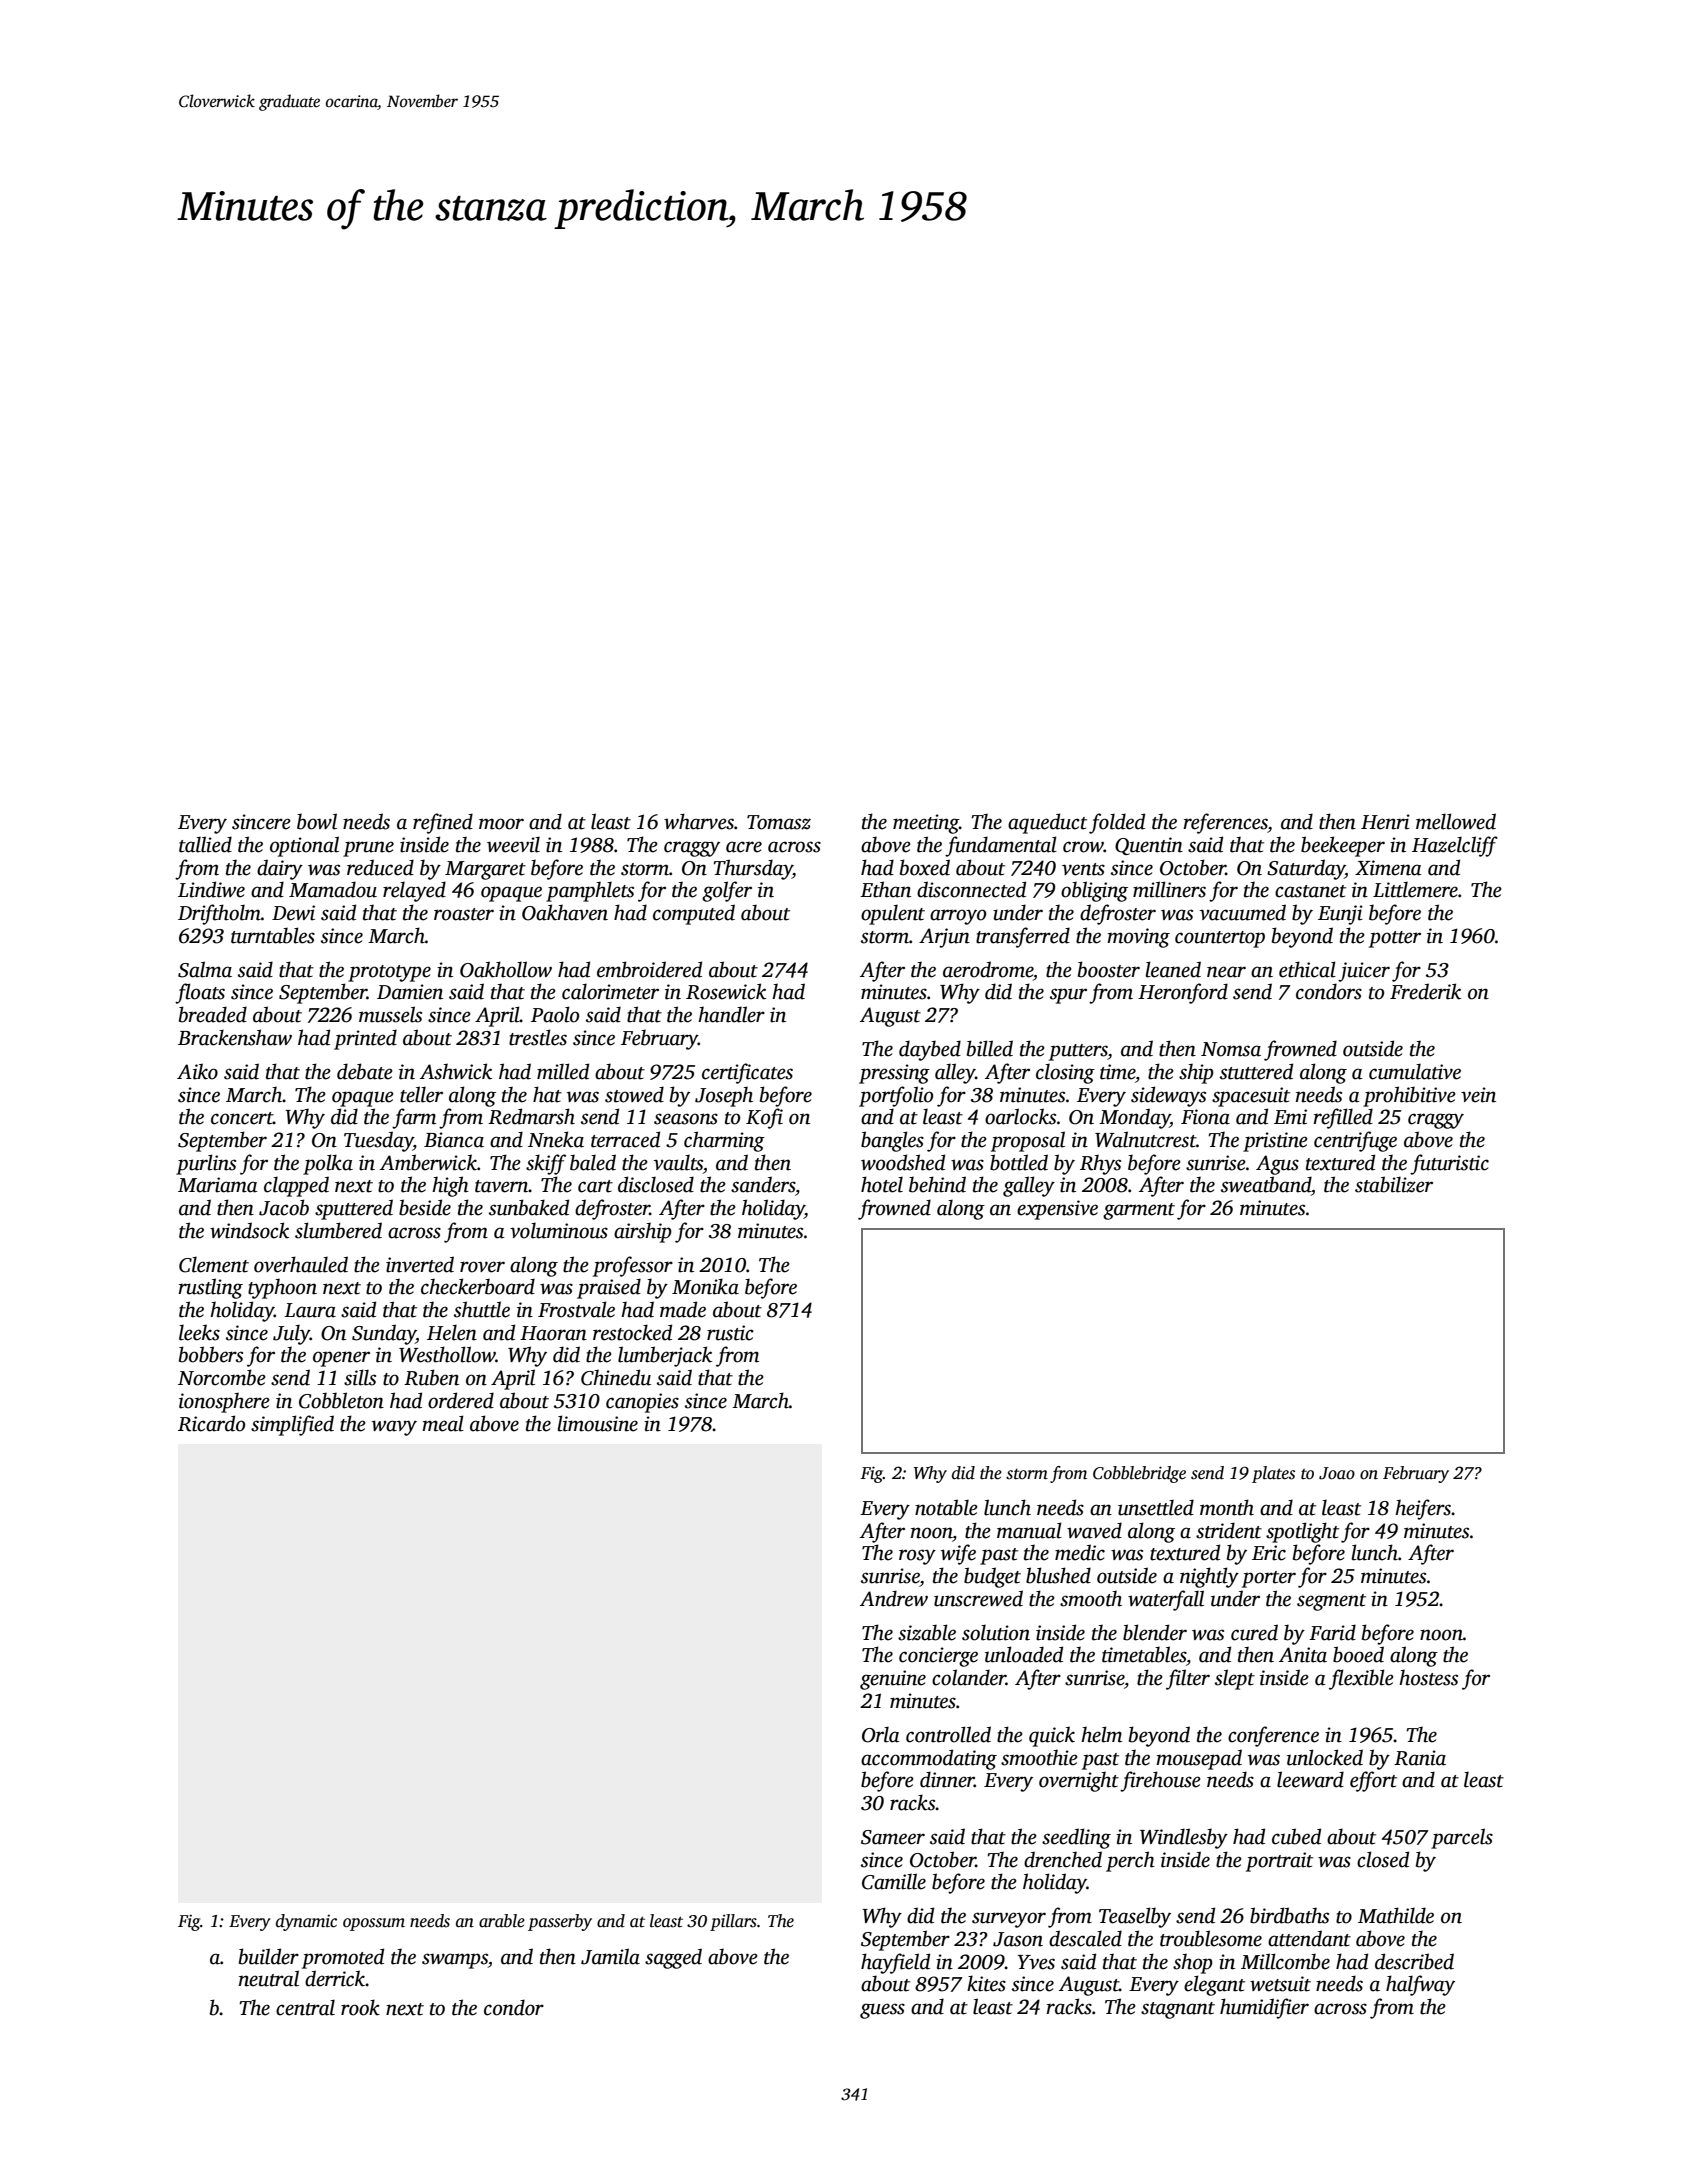 The image size is (1683, 2178). I want to click on tallied, so click(205, 844).
